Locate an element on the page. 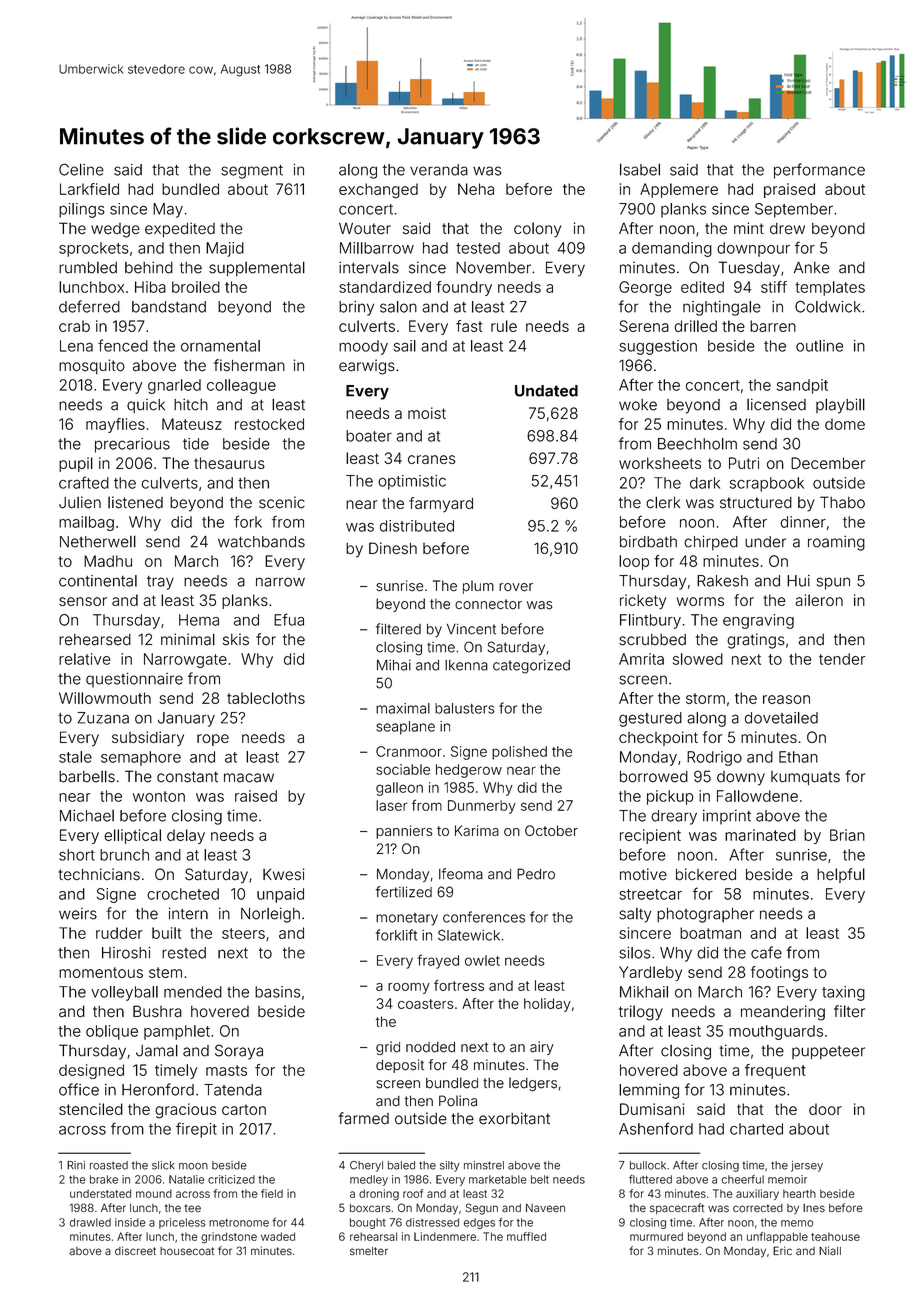 This image has width=924, height=1308. distributed is located at coordinates (417, 526).
